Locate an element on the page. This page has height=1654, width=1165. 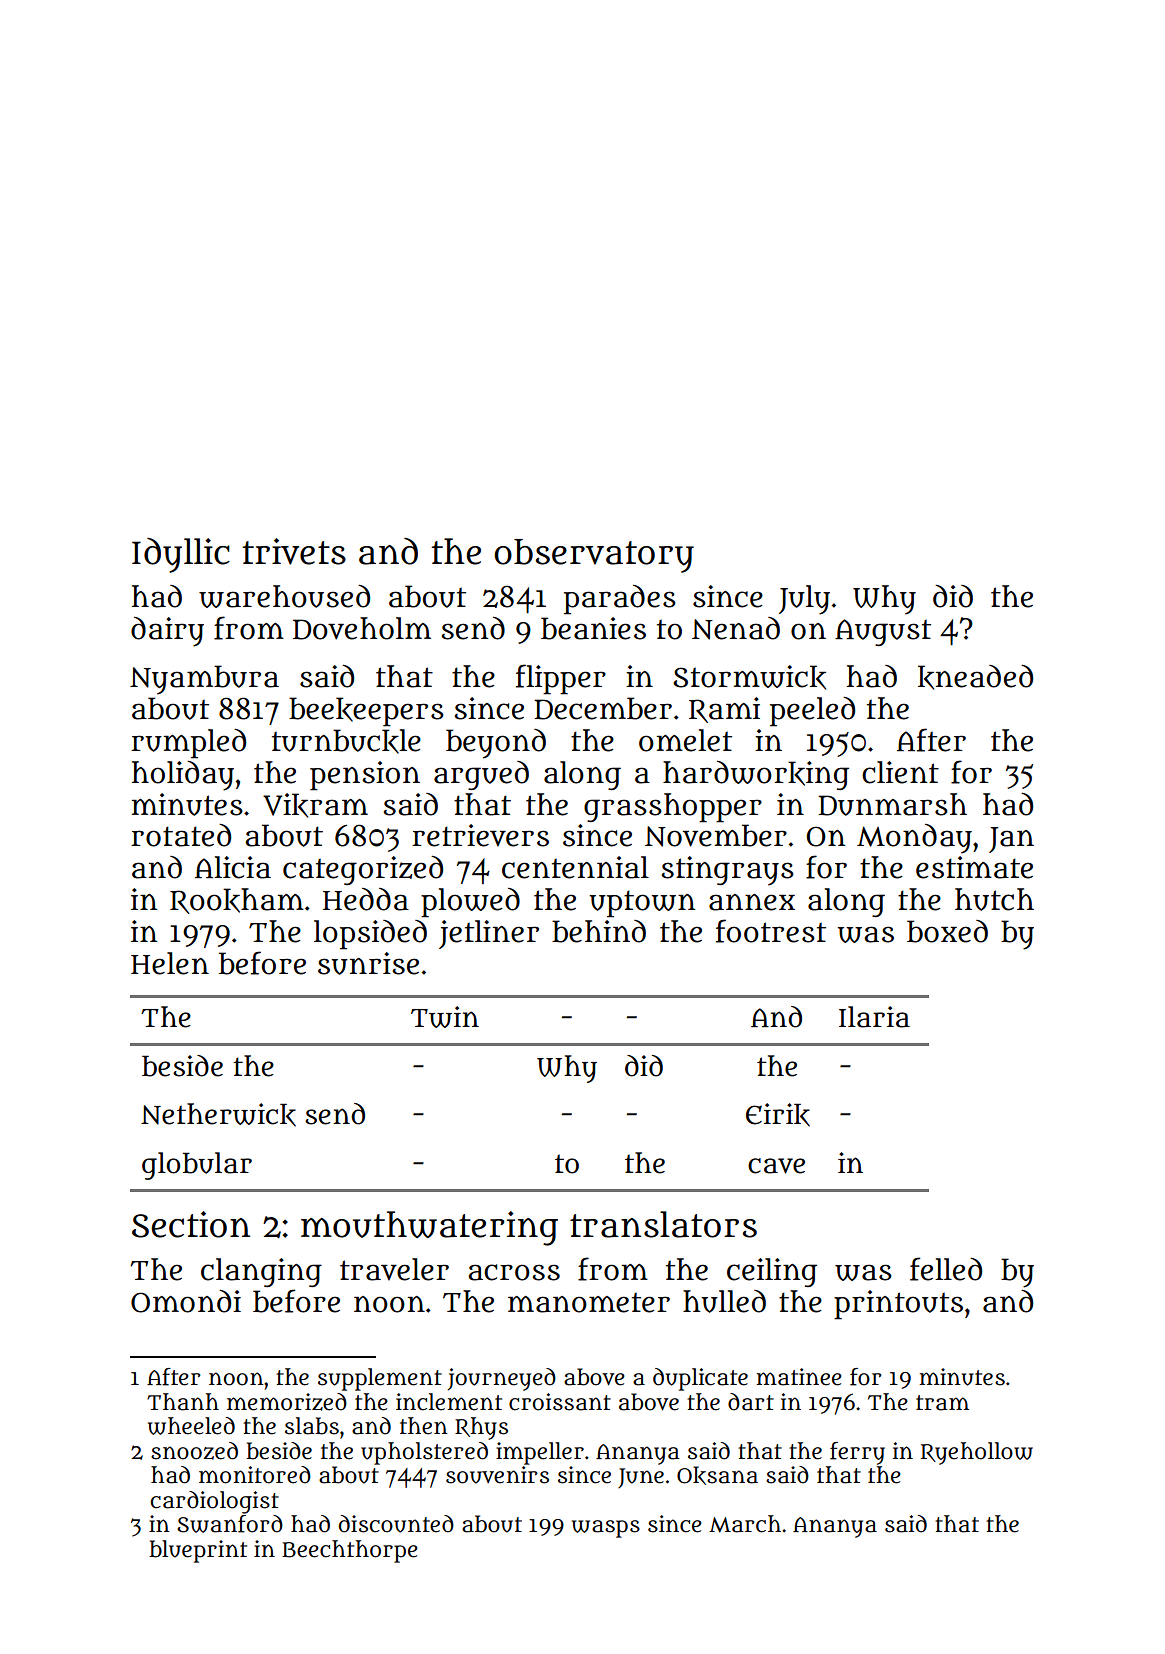
Twin is located at coordinates (445, 1017).
